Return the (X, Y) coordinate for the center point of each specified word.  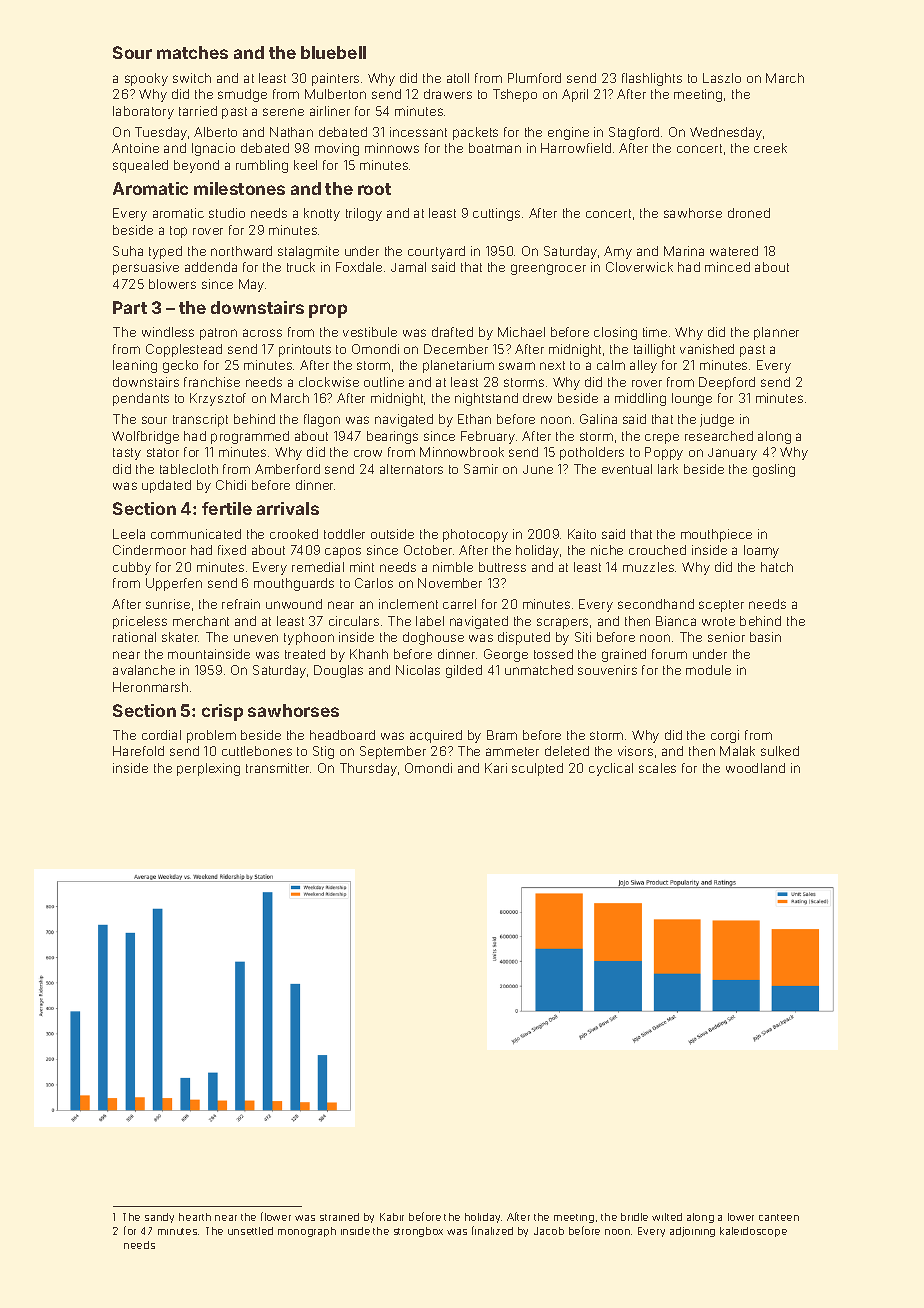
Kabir (392, 1217)
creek (770, 148)
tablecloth (189, 469)
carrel (459, 604)
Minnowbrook (462, 452)
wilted (667, 1217)
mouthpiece (716, 535)
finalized (492, 1230)
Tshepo (515, 95)
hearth (195, 1217)
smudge (242, 95)
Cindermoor (149, 550)
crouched (657, 550)
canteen (779, 1217)
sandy (159, 1218)
